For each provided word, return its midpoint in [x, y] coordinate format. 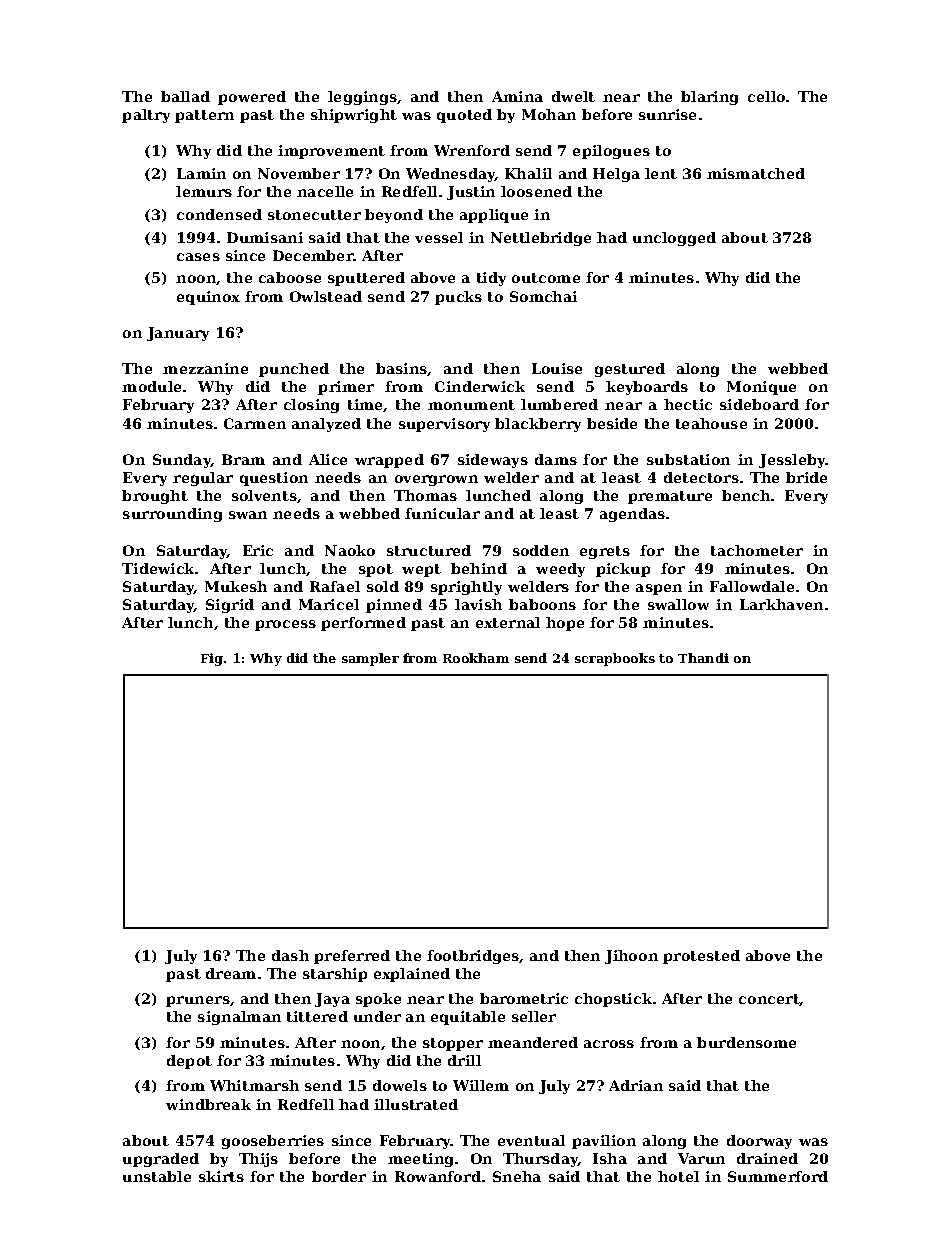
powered [252, 98]
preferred [352, 957]
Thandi [703, 658]
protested [701, 957]
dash [290, 955]
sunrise [667, 114]
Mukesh [236, 586]
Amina [517, 96]
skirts [221, 1176]
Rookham [476, 658]
